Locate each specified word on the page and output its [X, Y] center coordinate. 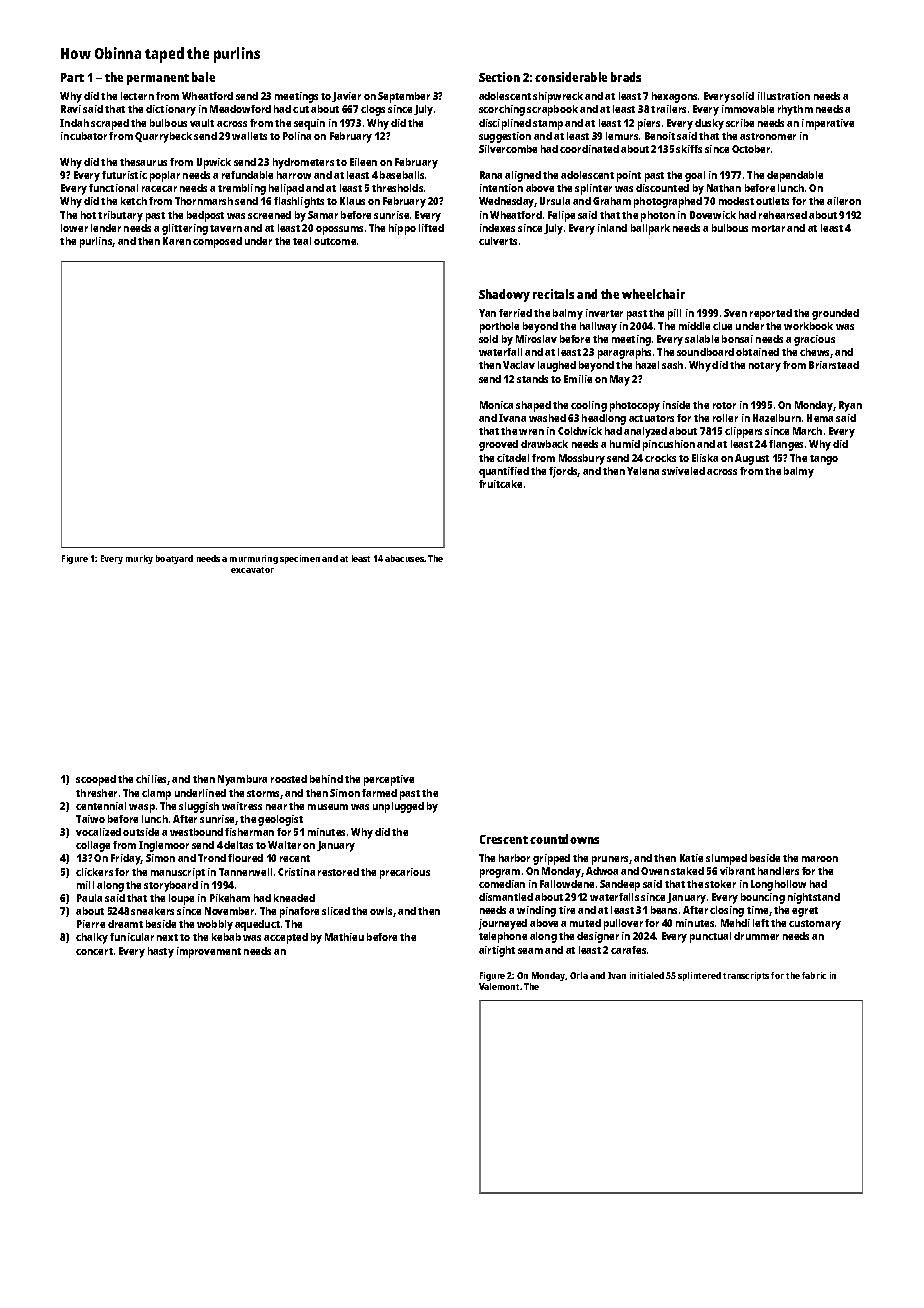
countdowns [564, 839]
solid [742, 96]
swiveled [683, 471]
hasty [161, 952]
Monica [496, 405]
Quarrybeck [163, 137]
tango [824, 460]
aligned [523, 176]
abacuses [404, 558]
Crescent [504, 839]
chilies [152, 780]
